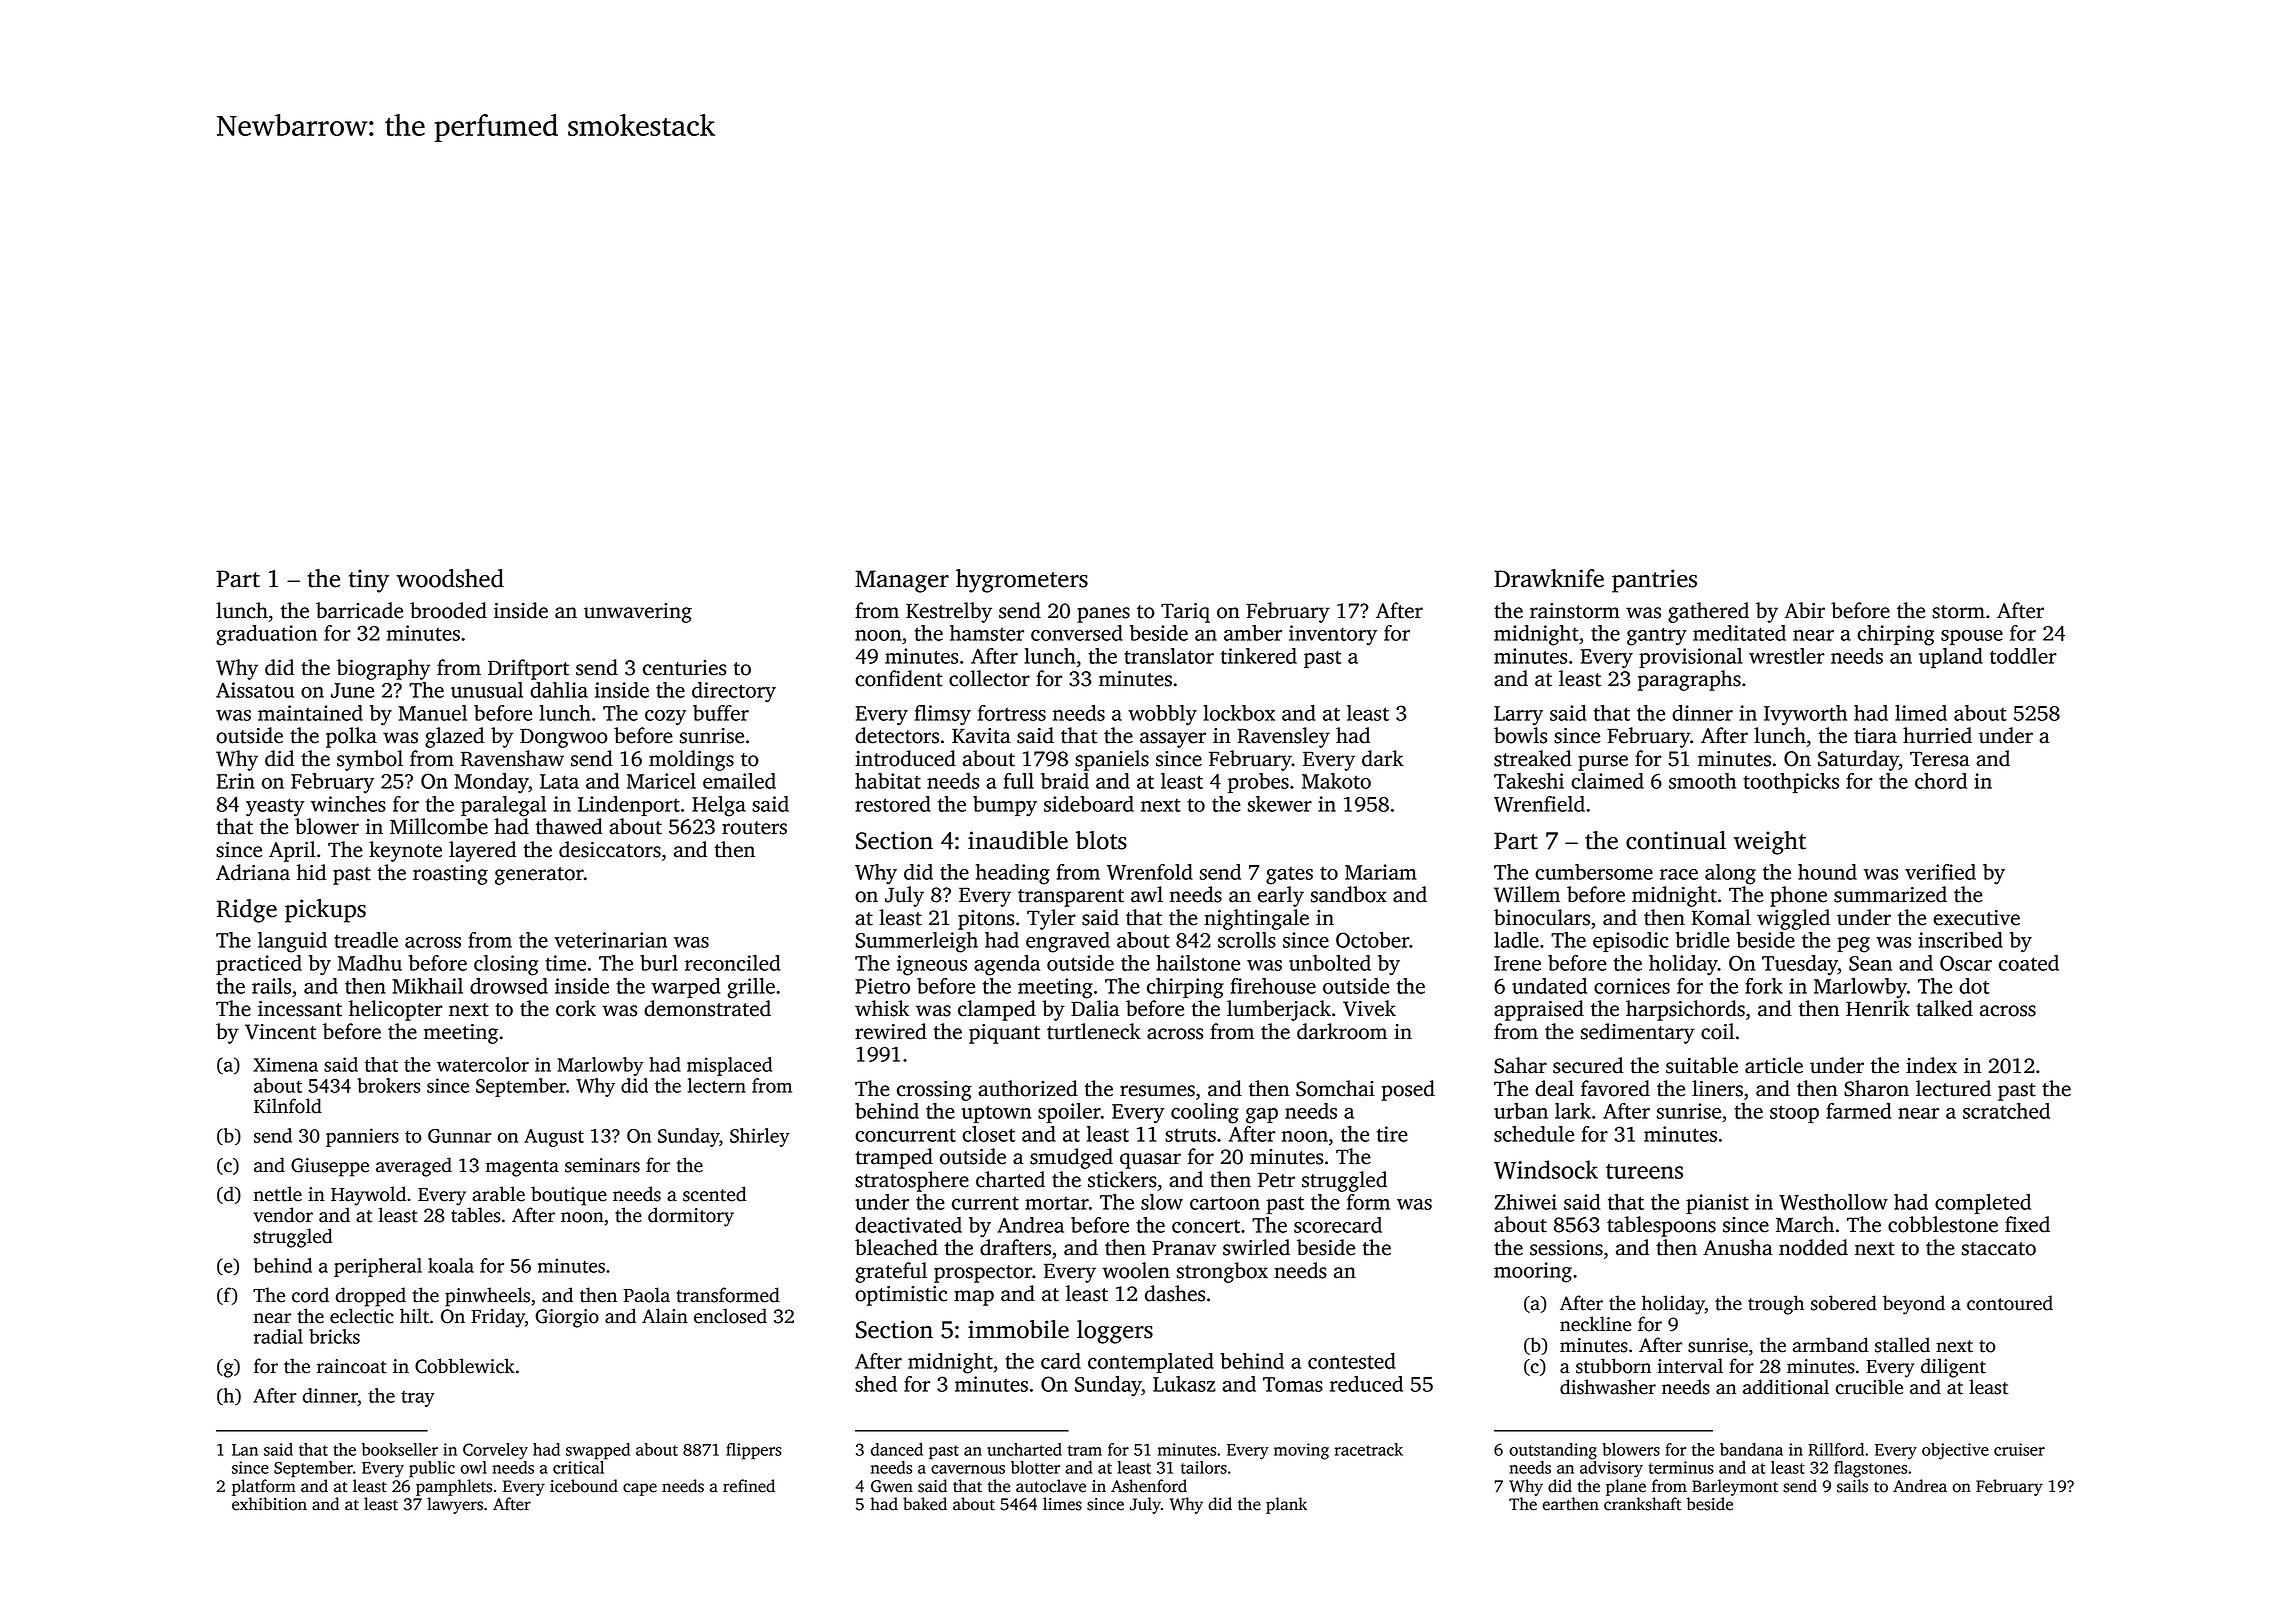 Image resolution: width=2292 pixels, height=1620 pixels. What do you see at coordinates (487, 1297) in the screenshot?
I see `pinwheels` at bounding box center [487, 1297].
